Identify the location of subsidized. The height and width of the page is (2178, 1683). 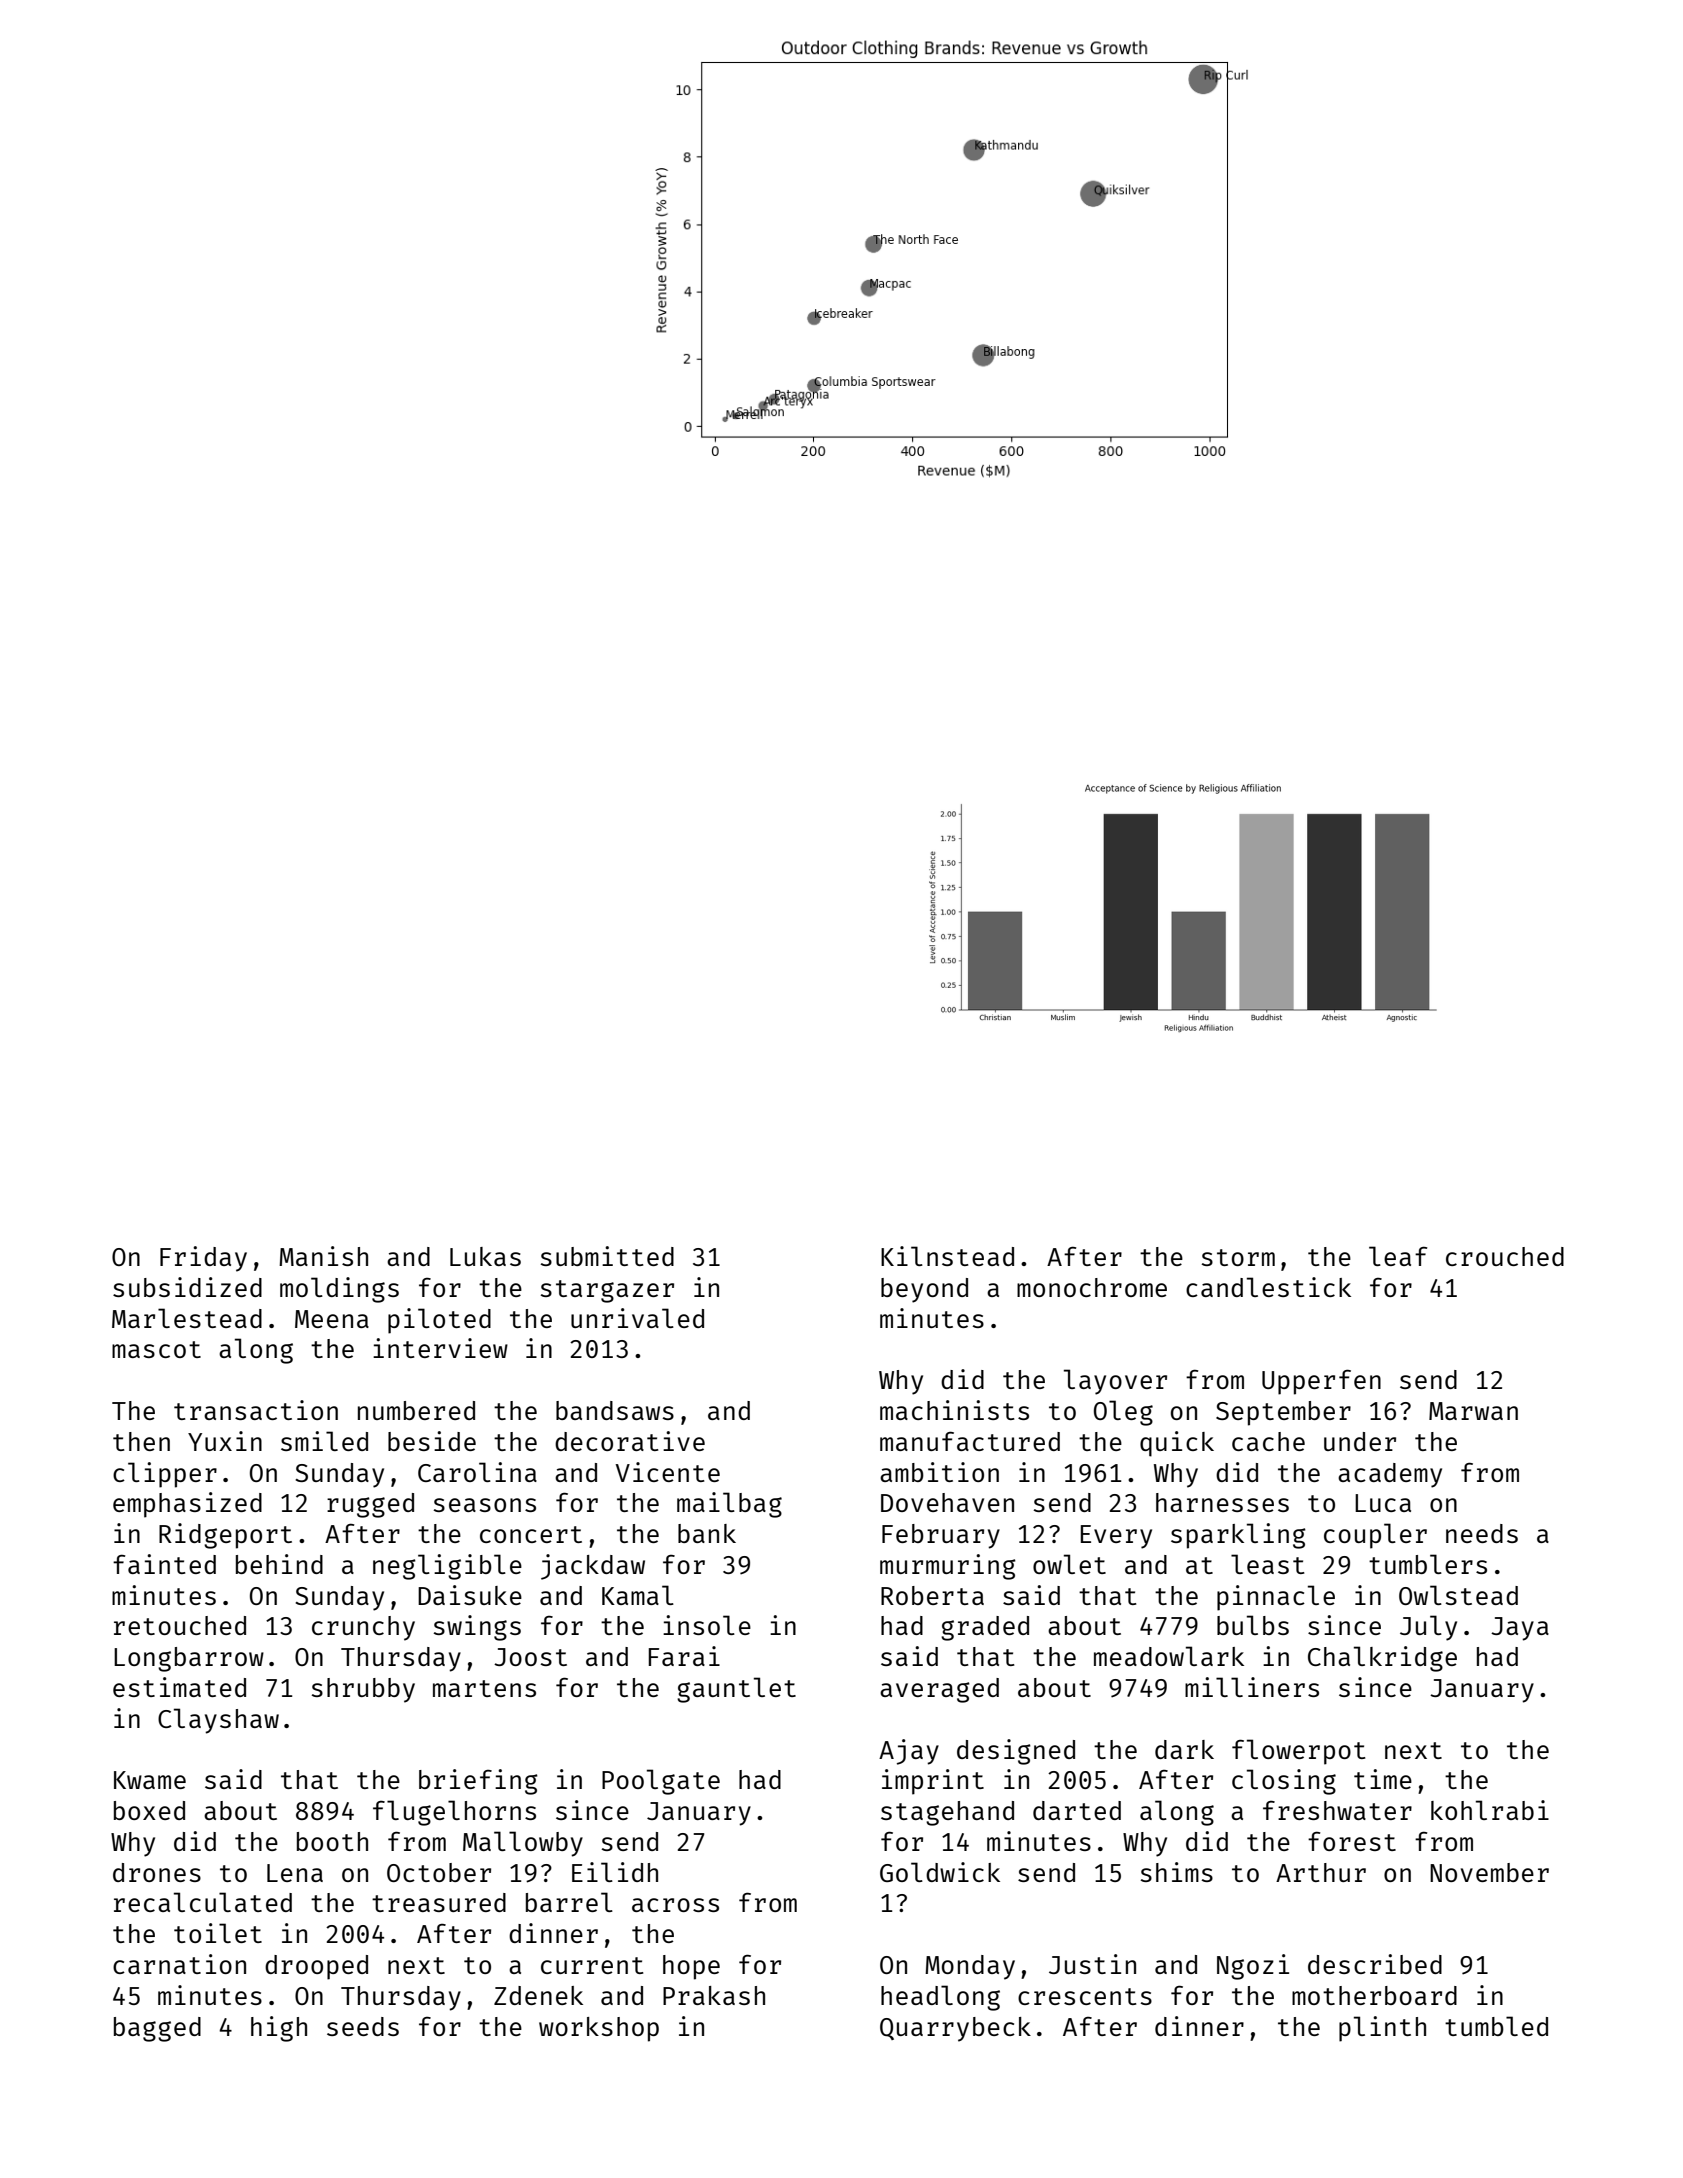
(187, 1287).
